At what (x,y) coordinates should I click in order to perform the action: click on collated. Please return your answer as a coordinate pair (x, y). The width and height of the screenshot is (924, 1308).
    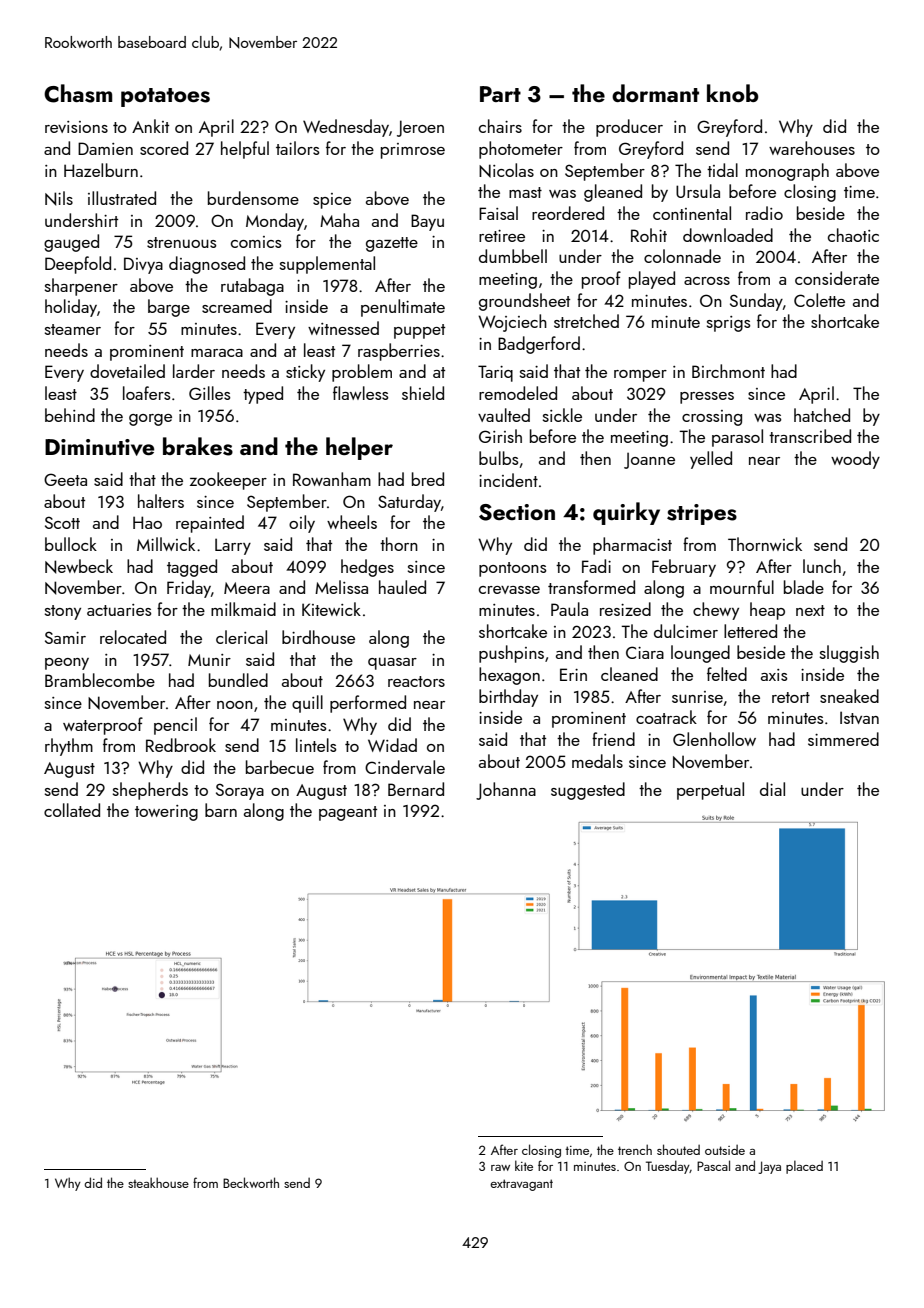
    Looking at the image, I should click on (72, 810).
